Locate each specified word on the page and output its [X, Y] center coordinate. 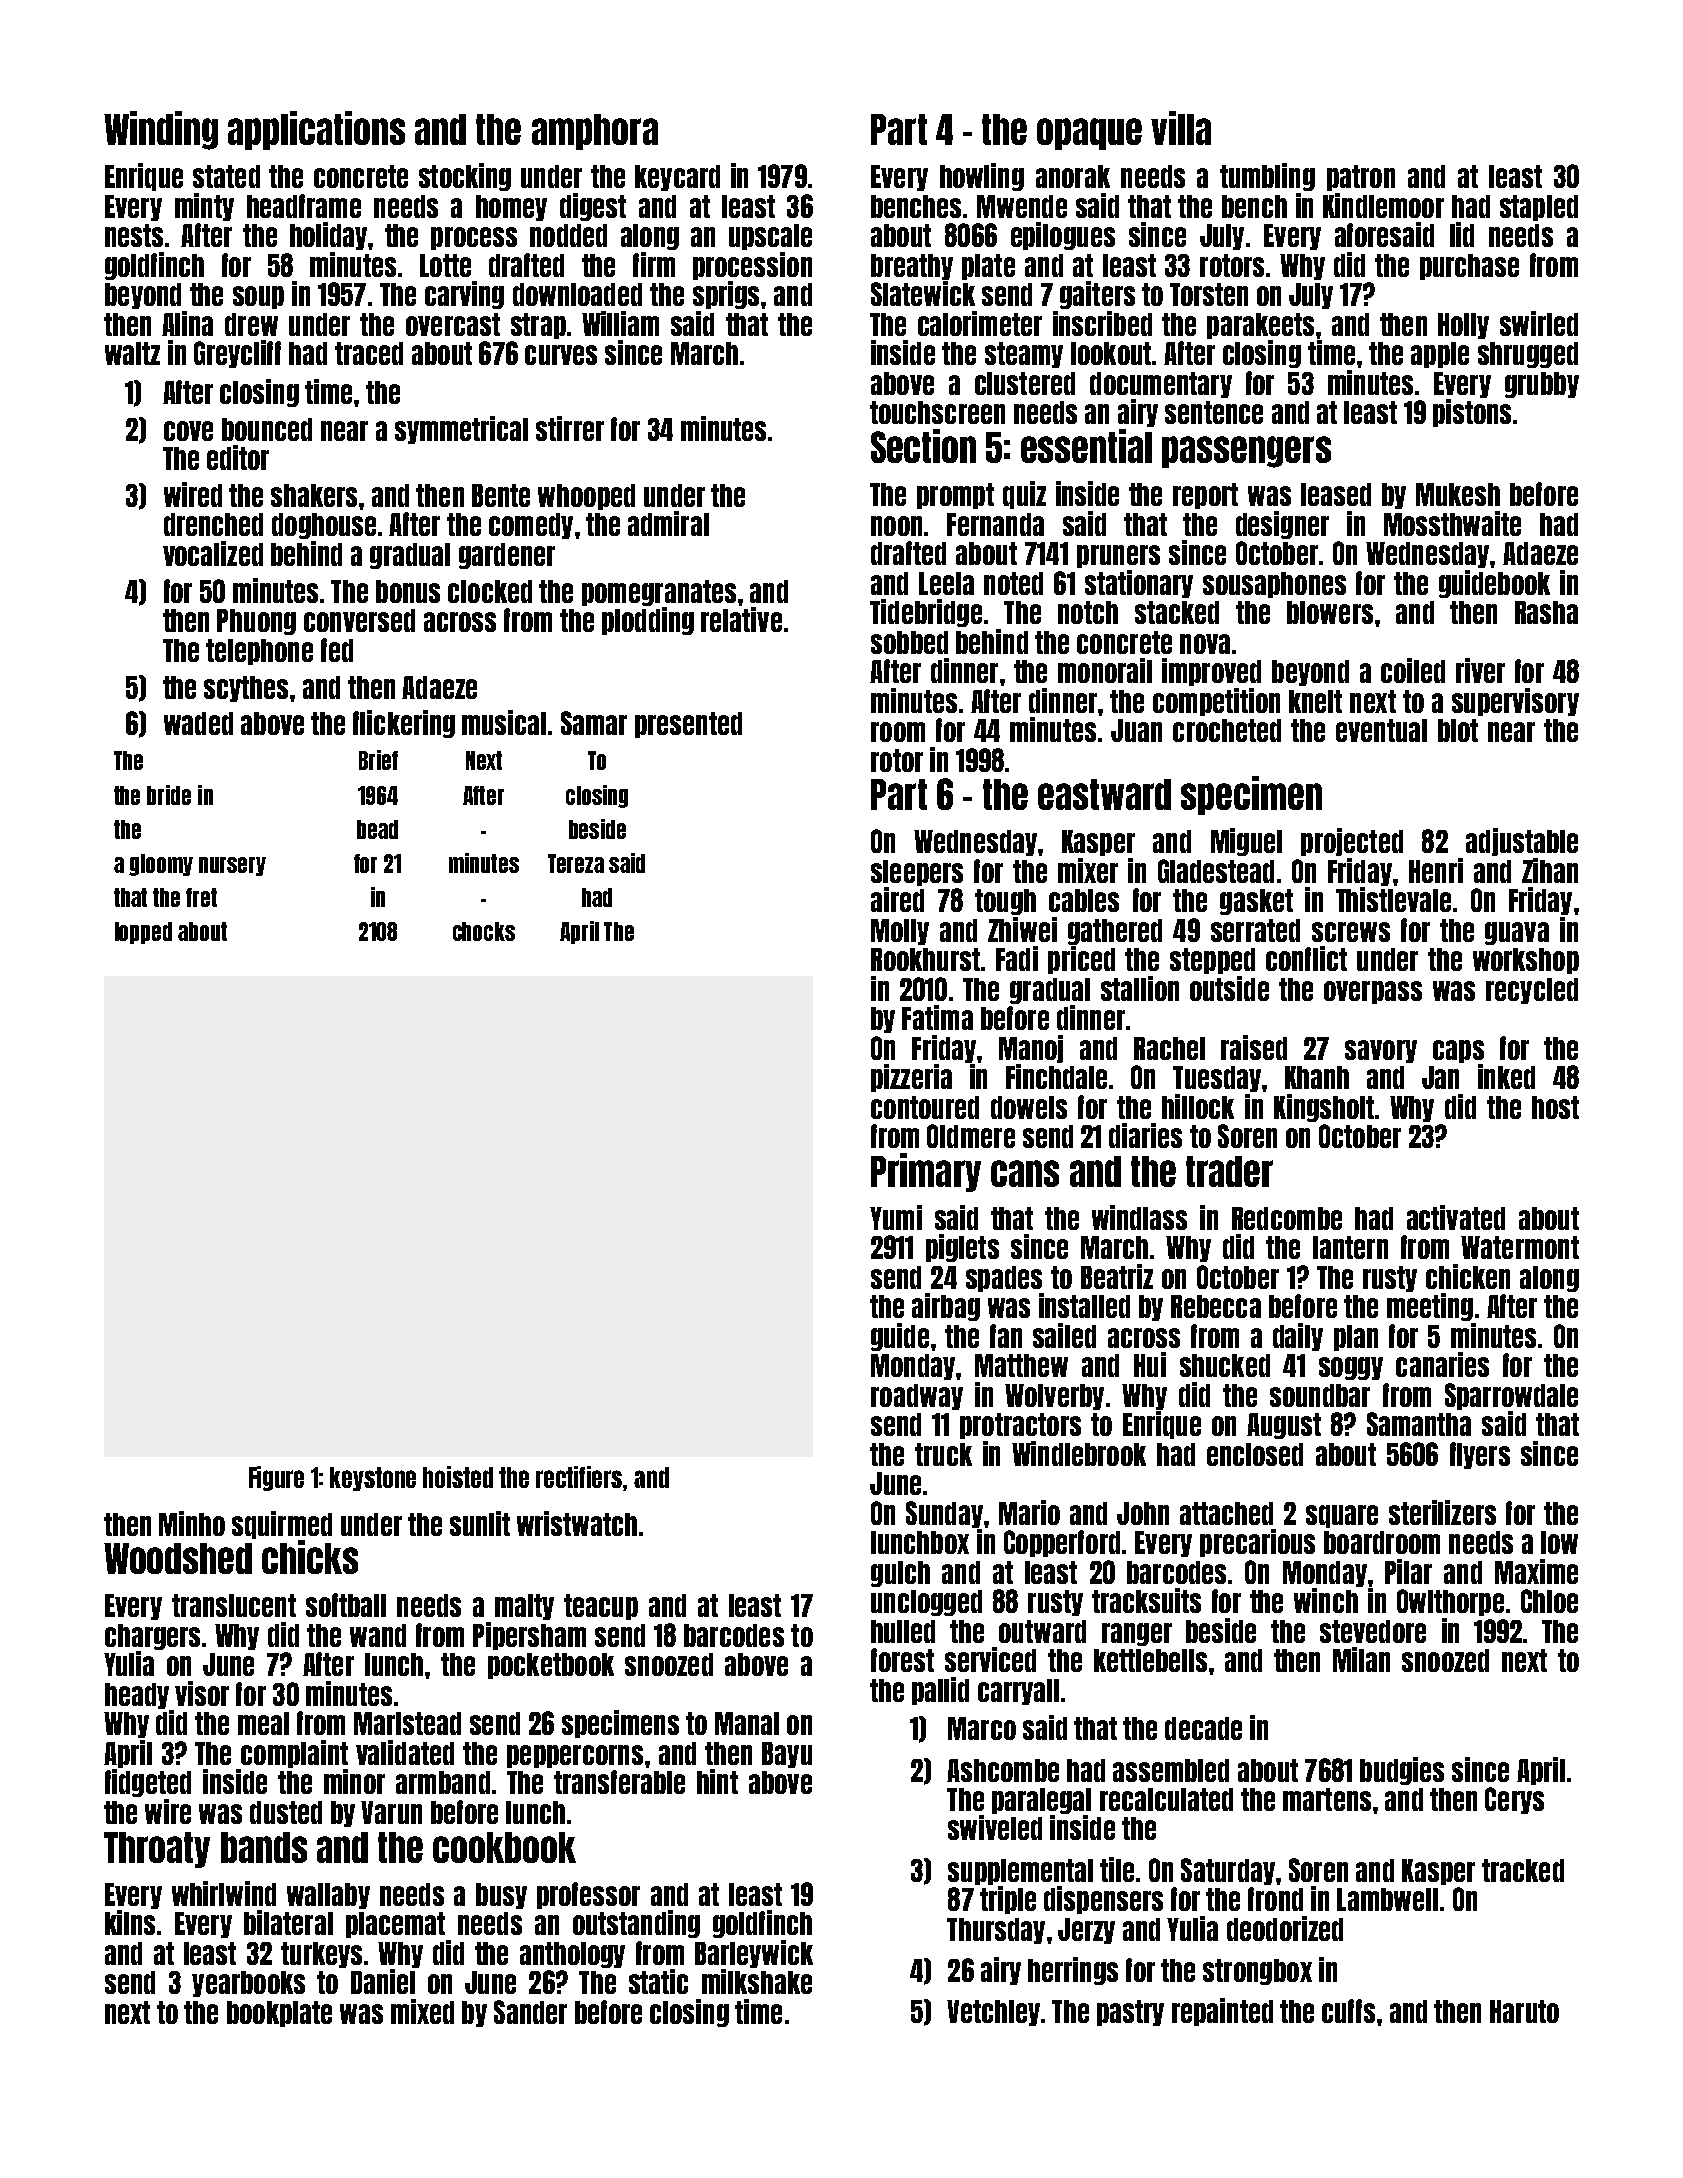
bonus [408, 591]
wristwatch [577, 1523]
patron [1361, 178]
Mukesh [1458, 494]
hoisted [458, 1477]
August [1284, 1426]
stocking [465, 177]
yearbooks [248, 1984]
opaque [1089, 134]
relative [741, 619]
